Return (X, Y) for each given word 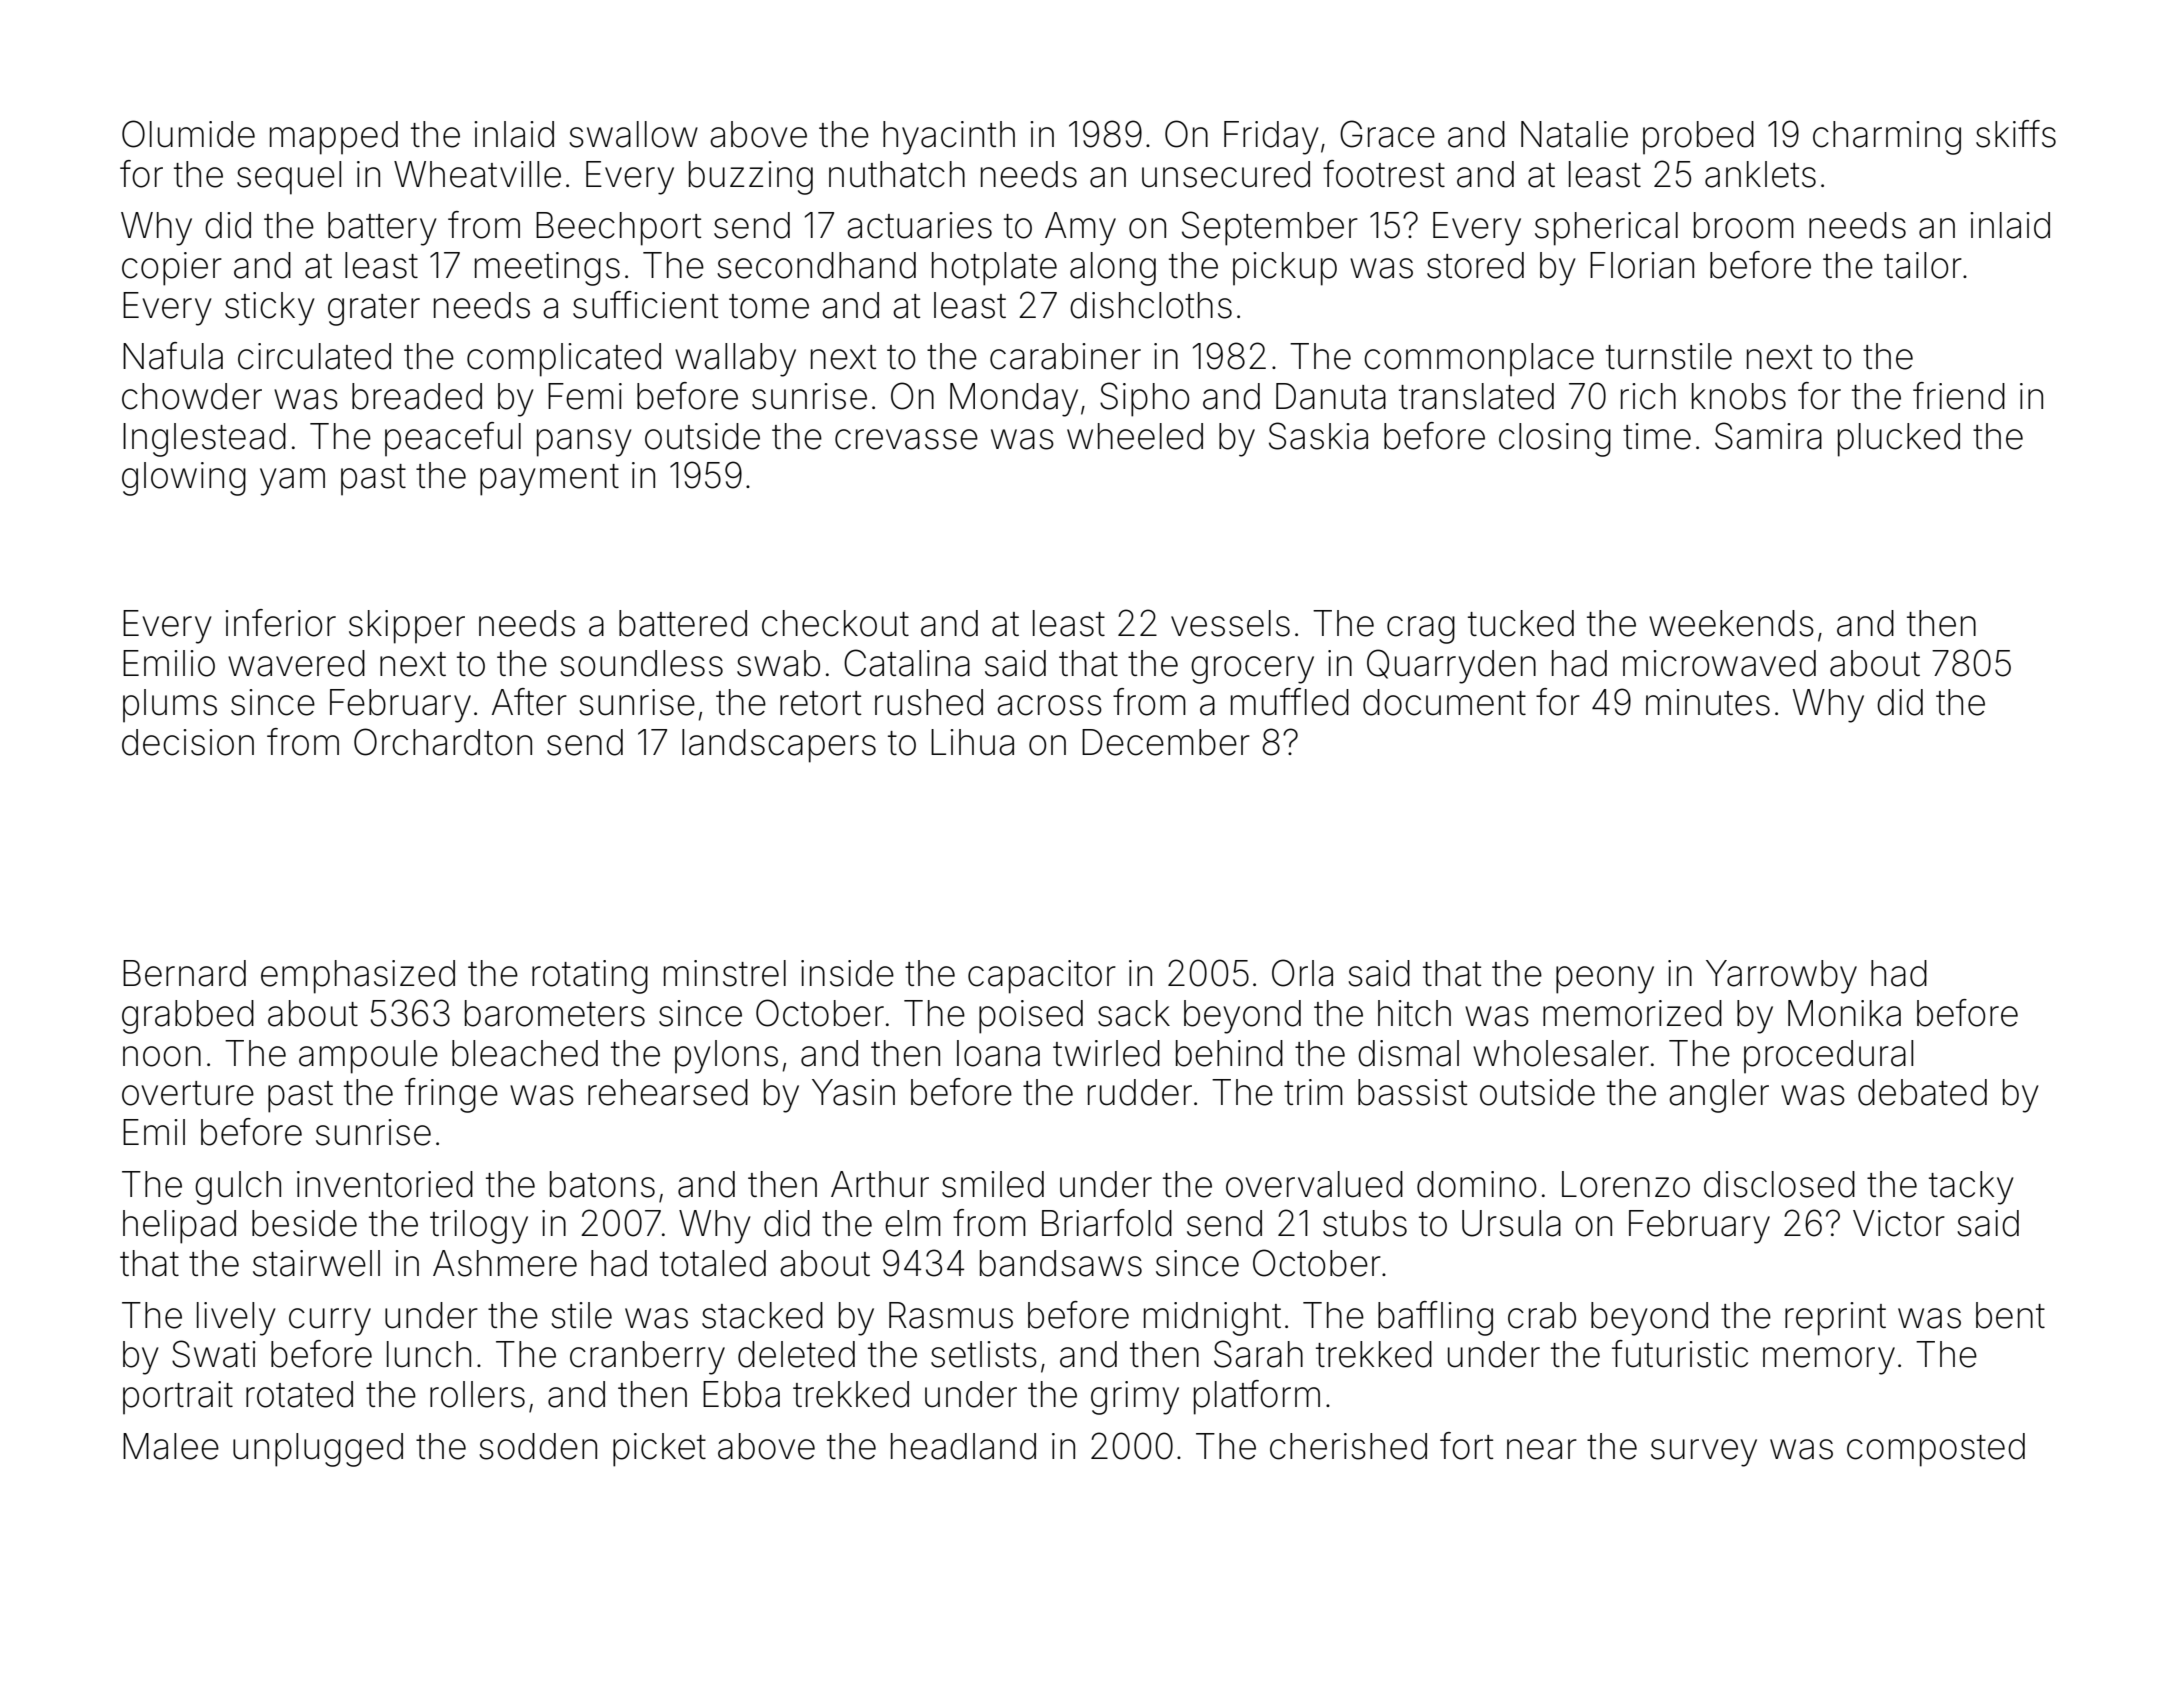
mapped (334, 138)
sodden (538, 1446)
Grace (1387, 134)
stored (1475, 265)
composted (1936, 1450)
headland (963, 1446)
